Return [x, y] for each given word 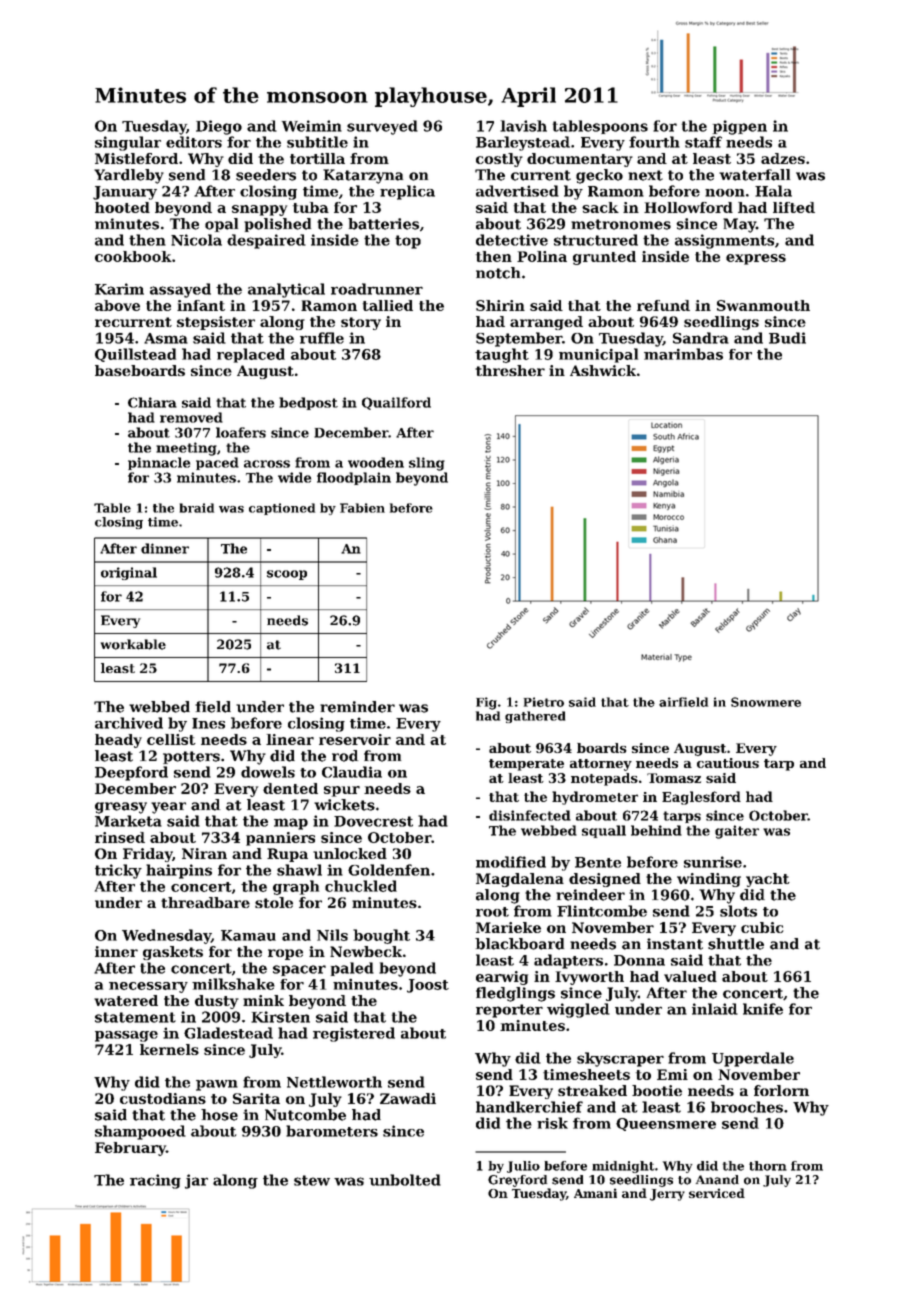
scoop [287, 575]
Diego [219, 127]
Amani [595, 1193]
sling [427, 464]
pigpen [740, 127]
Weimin [312, 126]
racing [155, 1181]
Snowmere [766, 702]
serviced [717, 1193]
